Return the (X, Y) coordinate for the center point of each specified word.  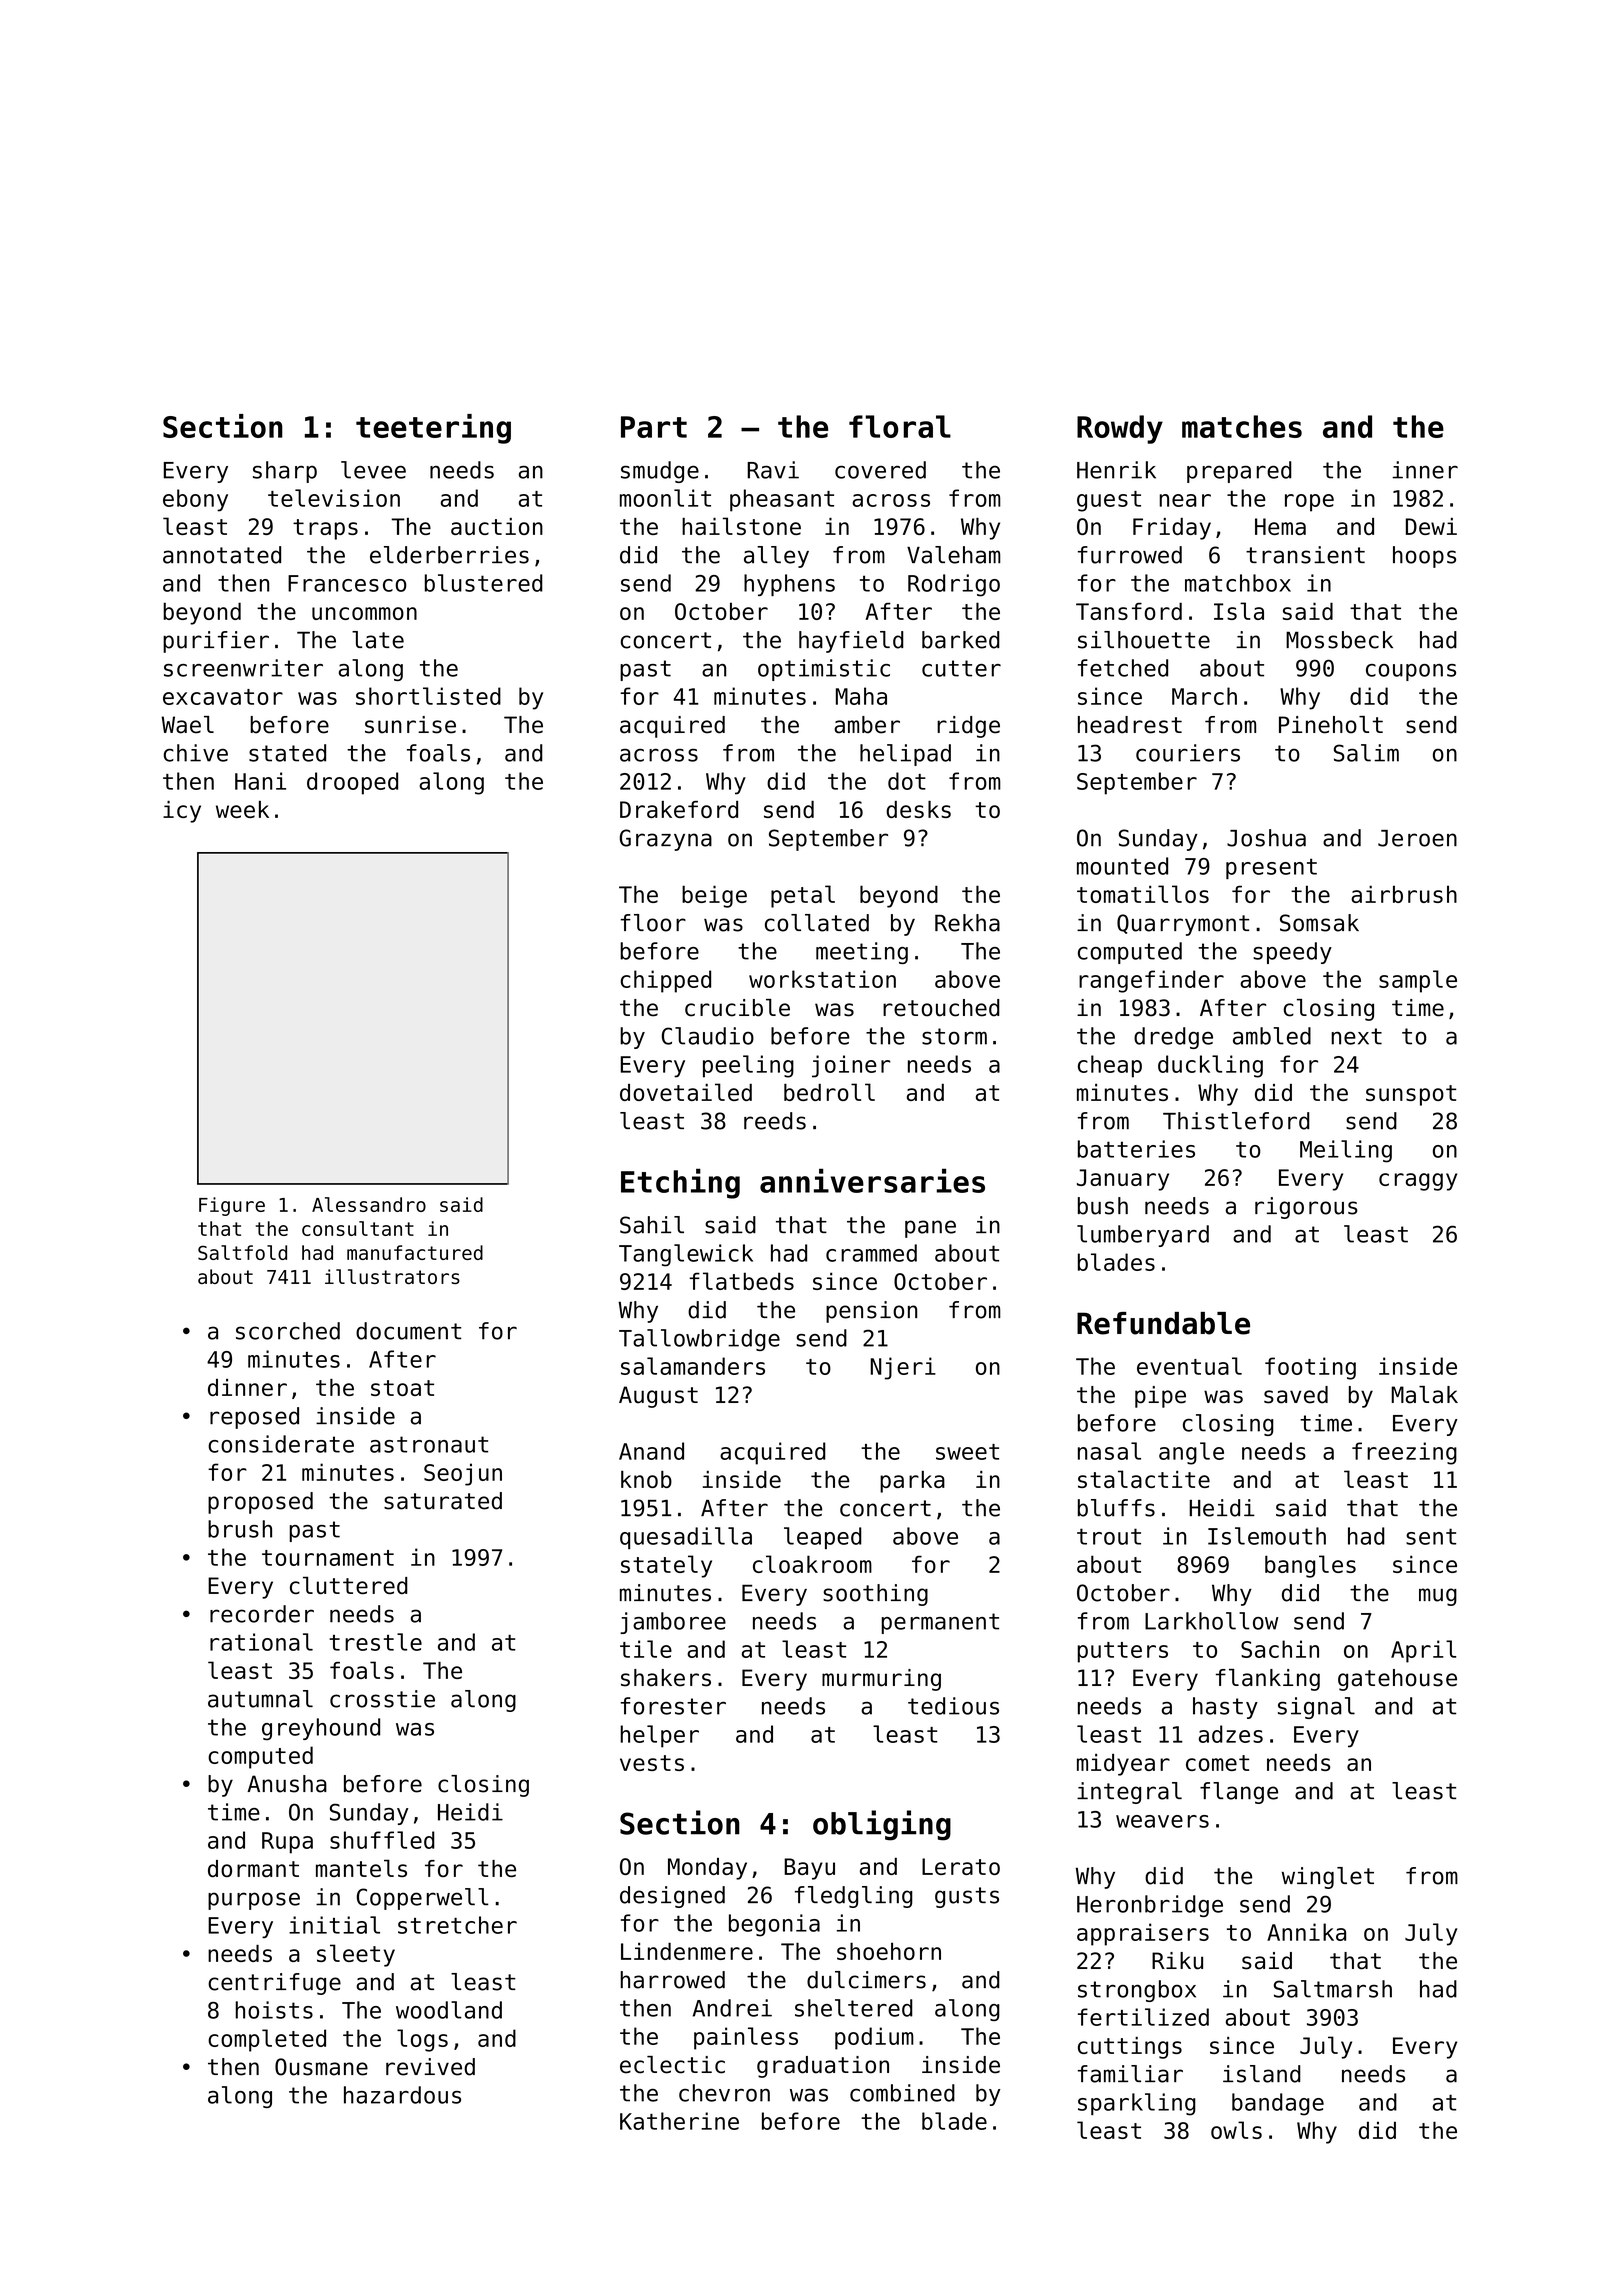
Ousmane (321, 2067)
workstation (822, 979)
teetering (433, 429)
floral (900, 426)
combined (902, 2093)
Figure (232, 1206)
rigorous (1306, 1208)
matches (1242, 426)
